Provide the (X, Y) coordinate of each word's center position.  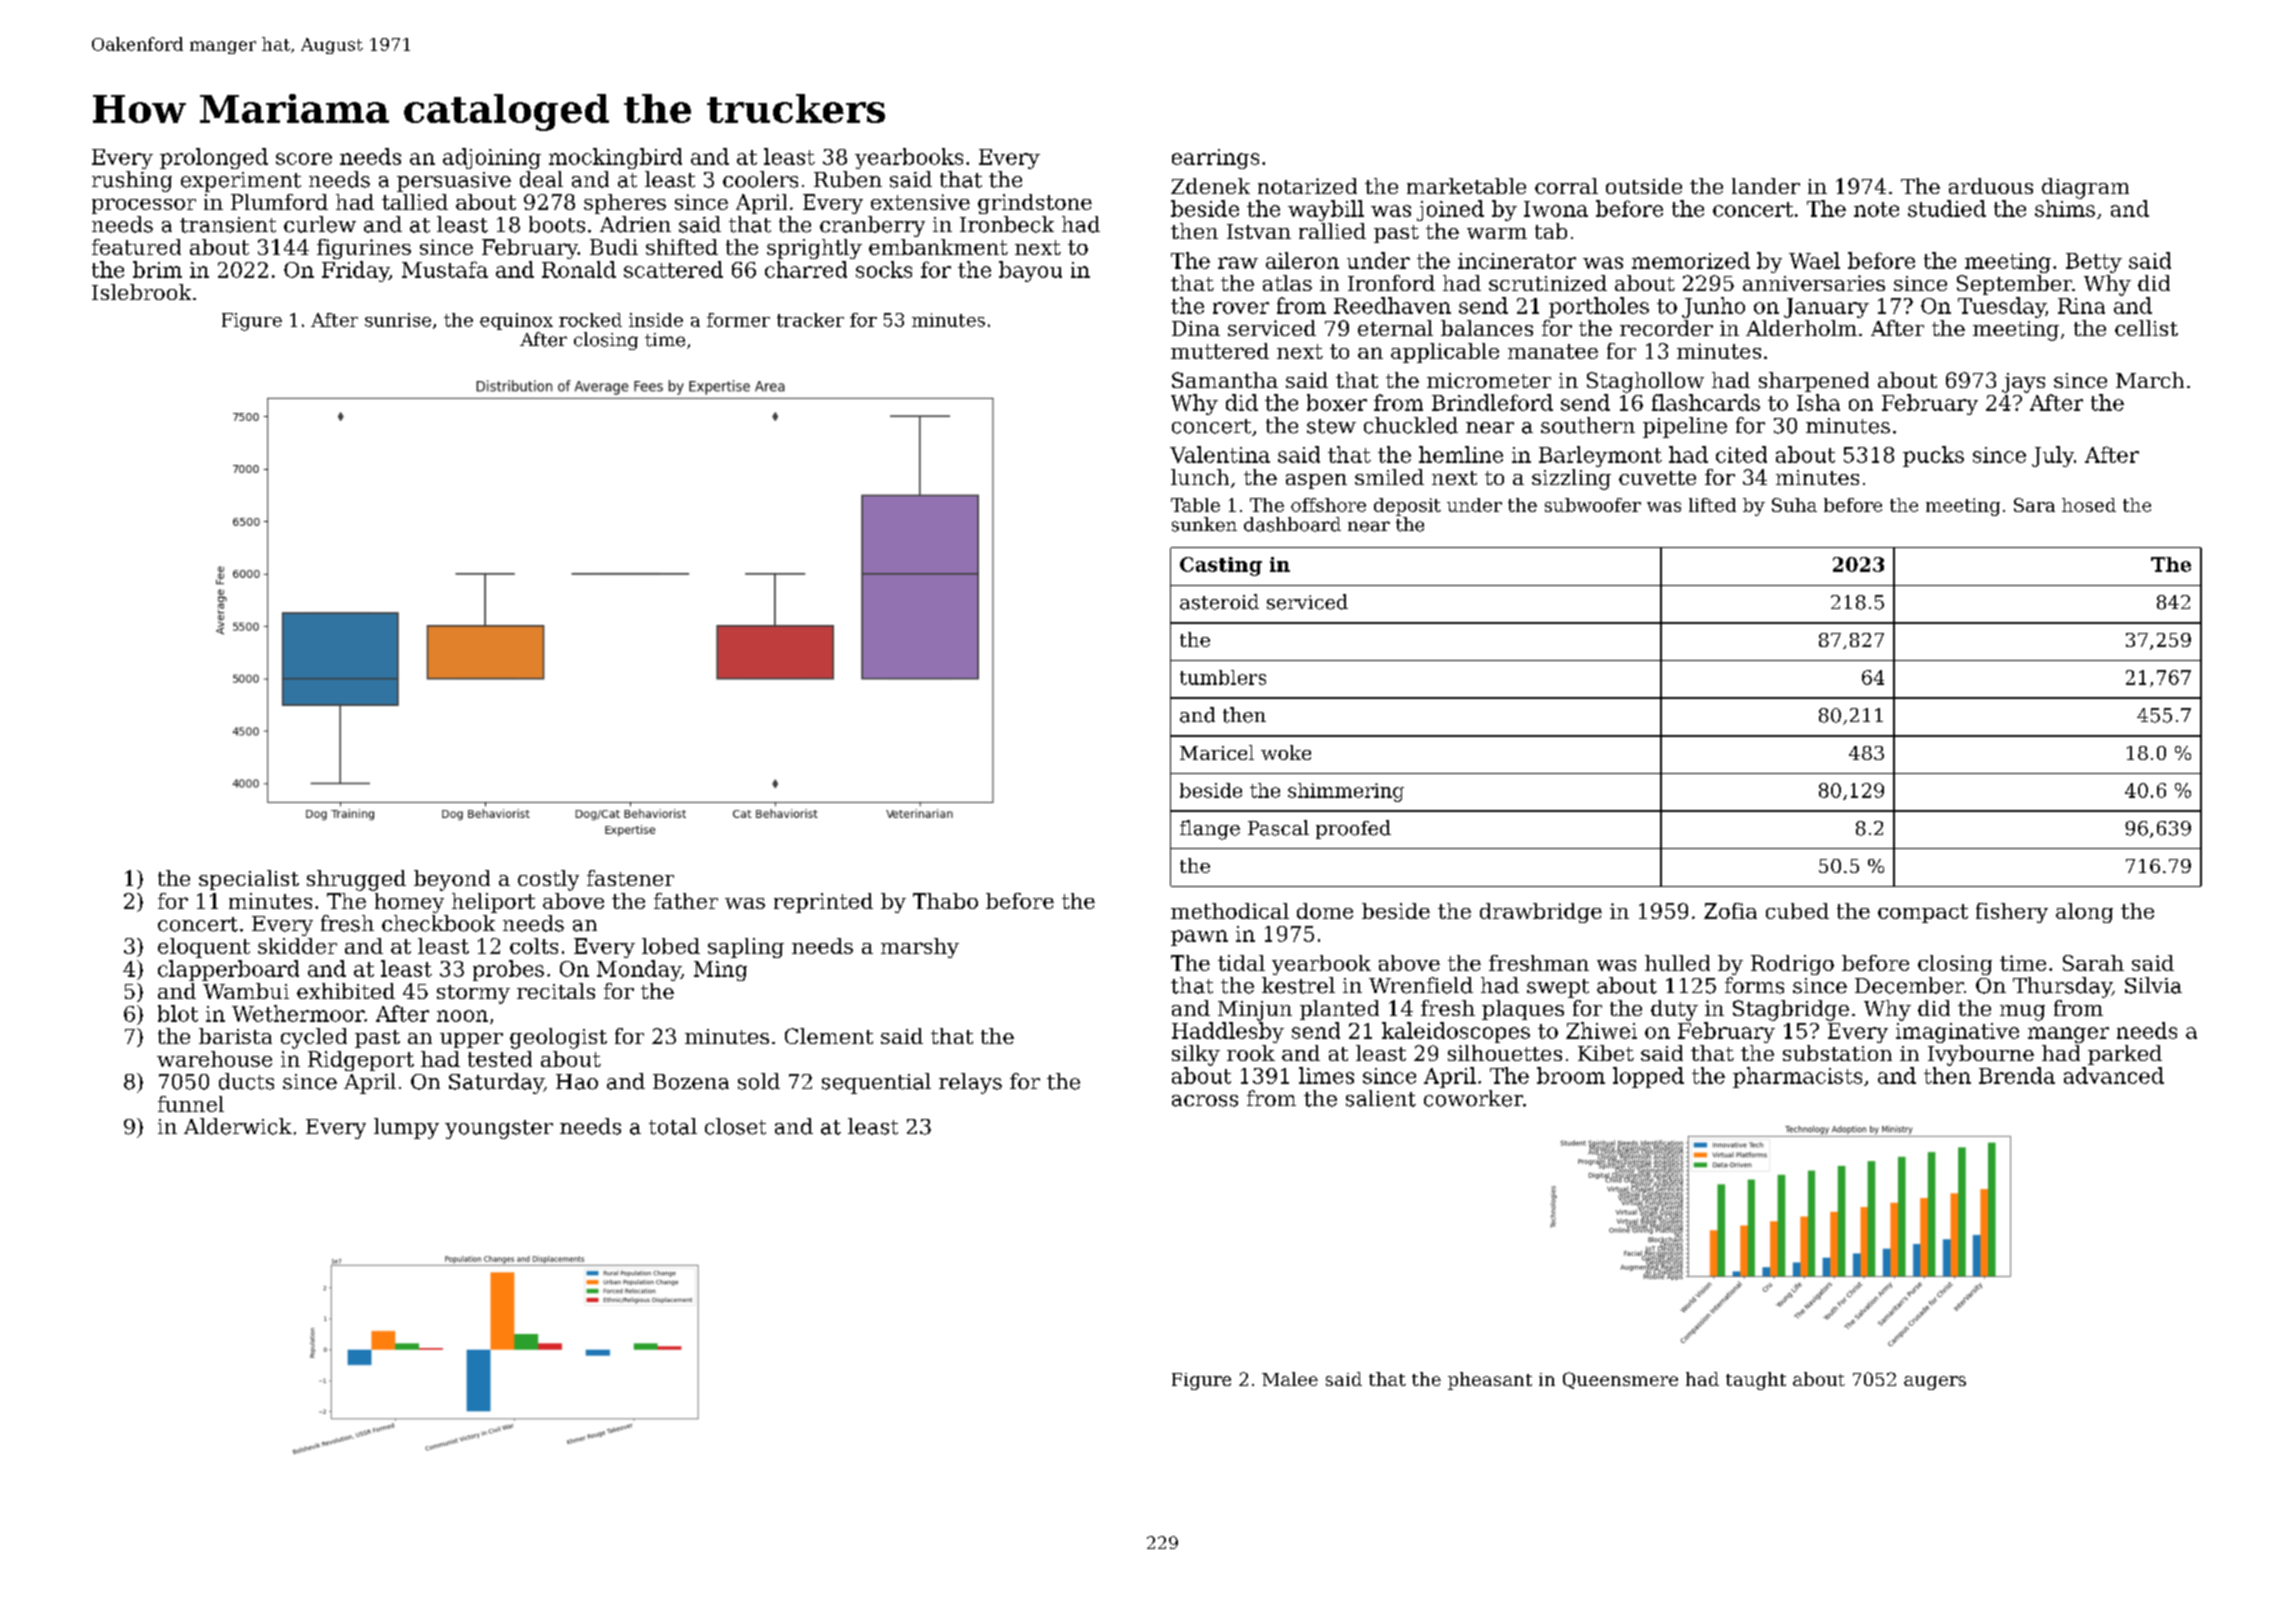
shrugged (356, 880)
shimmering (1346, 792)
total (673, 1126)
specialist (249, 880)
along (2084, 913)
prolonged (214, 158)
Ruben (848, 179)
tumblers (1223, 677)
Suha (1794, 505)
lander (1766, 186)
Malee (1290, 1379)
